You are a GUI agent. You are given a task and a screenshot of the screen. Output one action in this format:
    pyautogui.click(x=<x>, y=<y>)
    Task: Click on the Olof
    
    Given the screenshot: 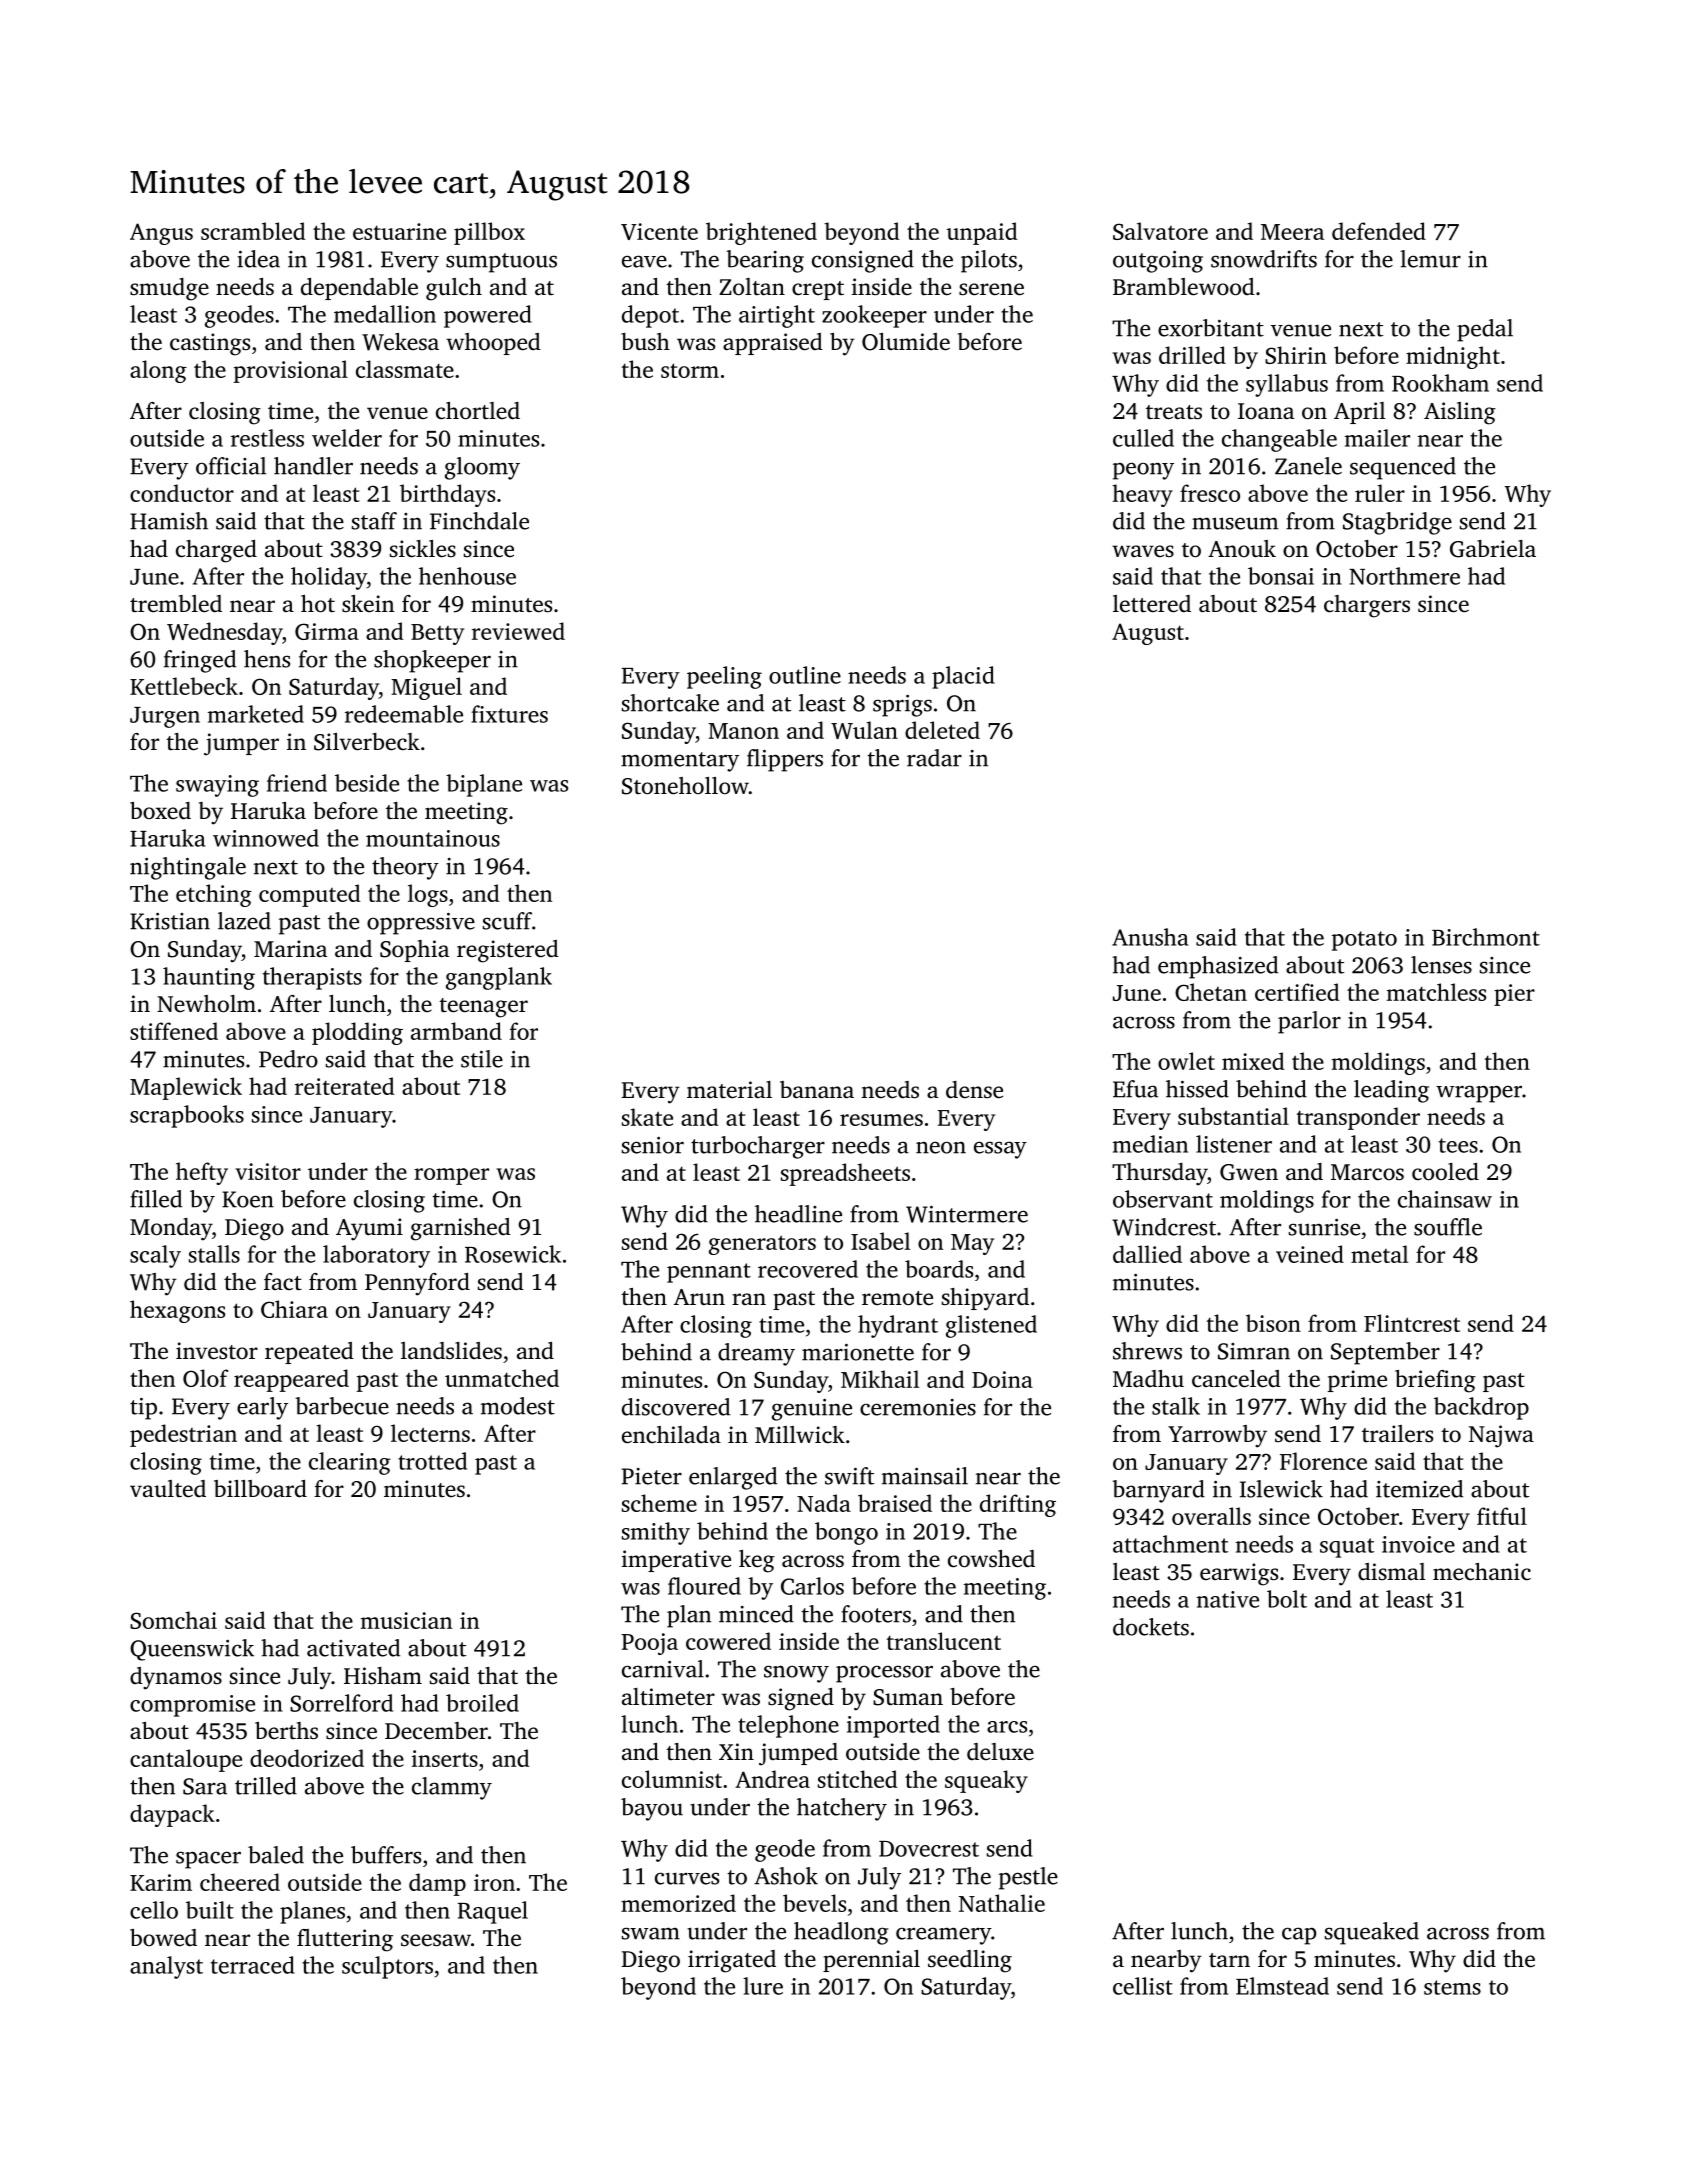 What is the action you would take?
    pyautogui.click(x=205, y=1378)
